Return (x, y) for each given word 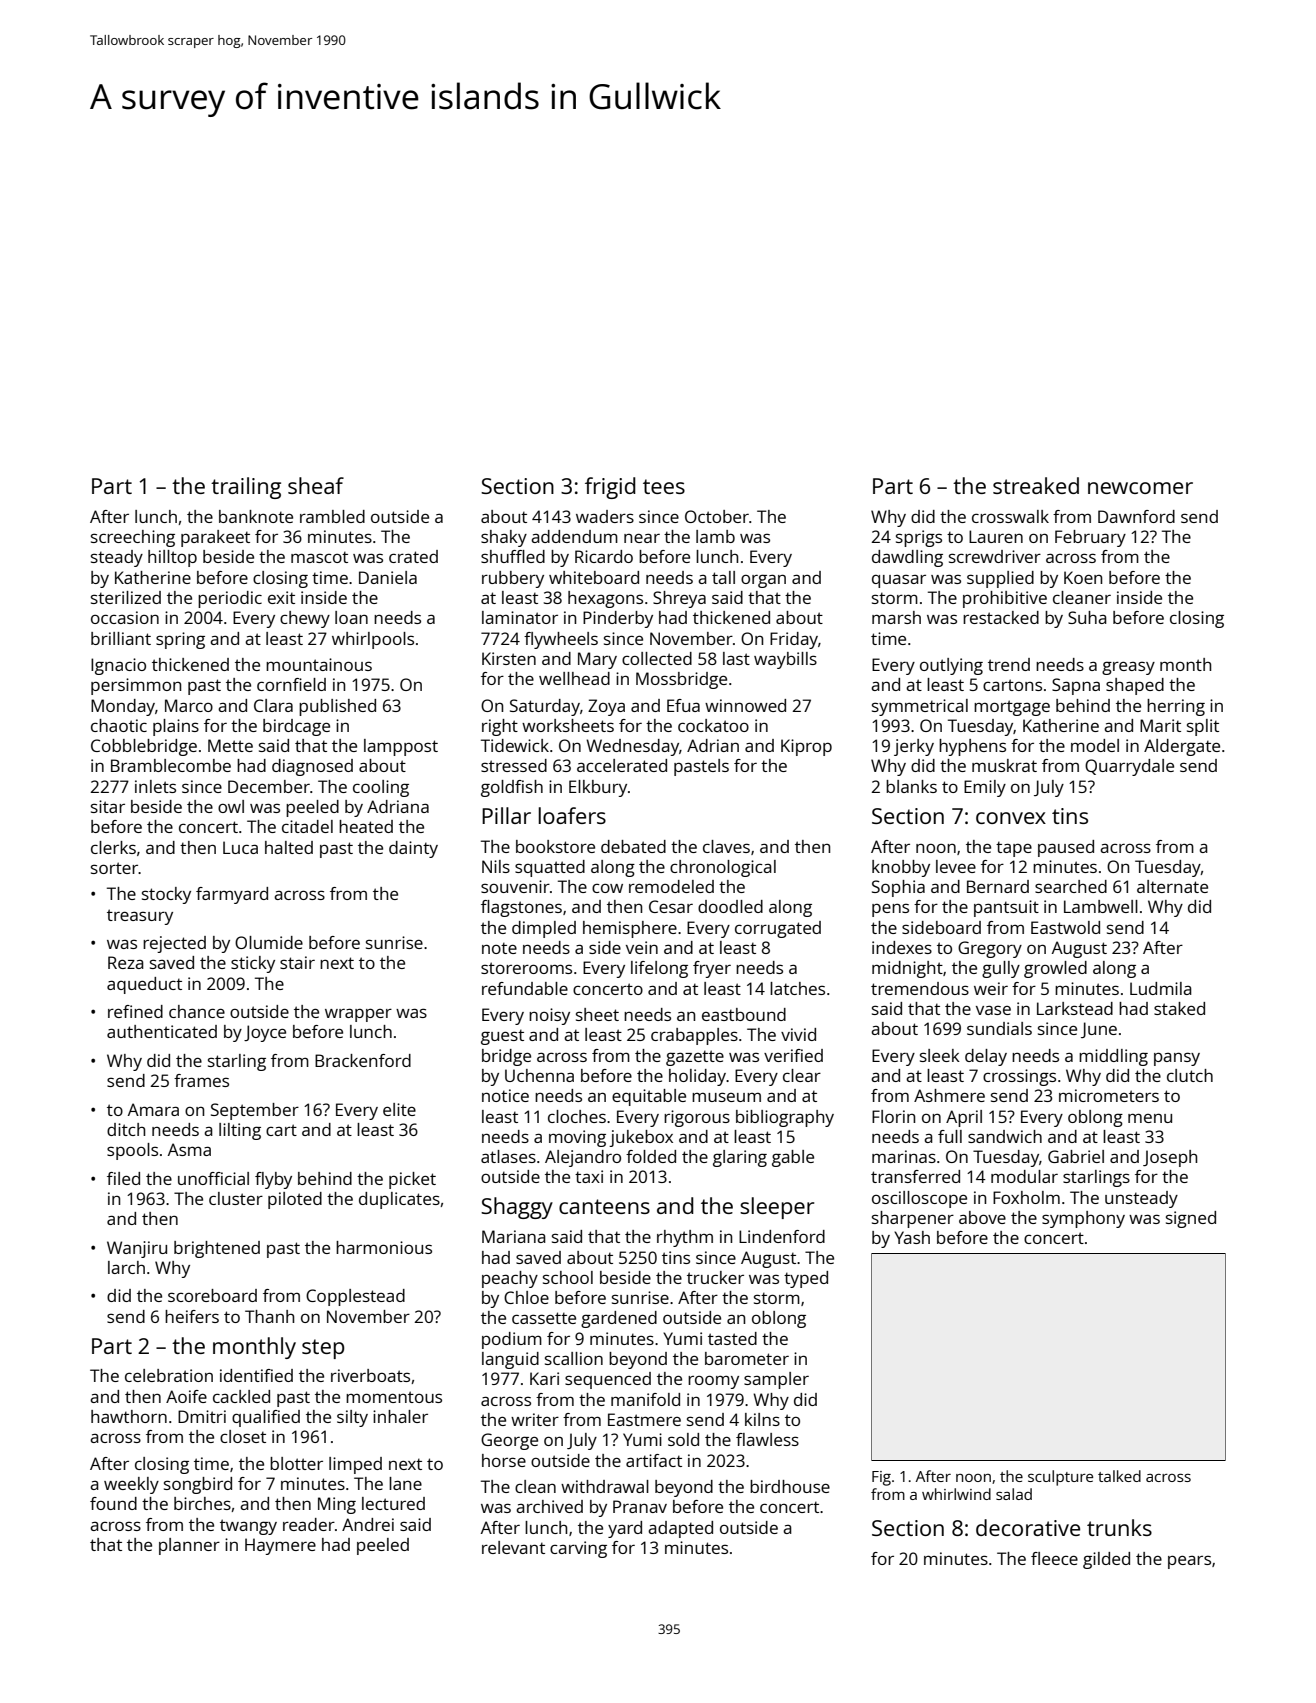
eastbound (744, 1014)
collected (657, 658)
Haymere (280, 1546)
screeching (133, 538)
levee (956, 866)
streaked (1036, 485)
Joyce (265, 1033)
